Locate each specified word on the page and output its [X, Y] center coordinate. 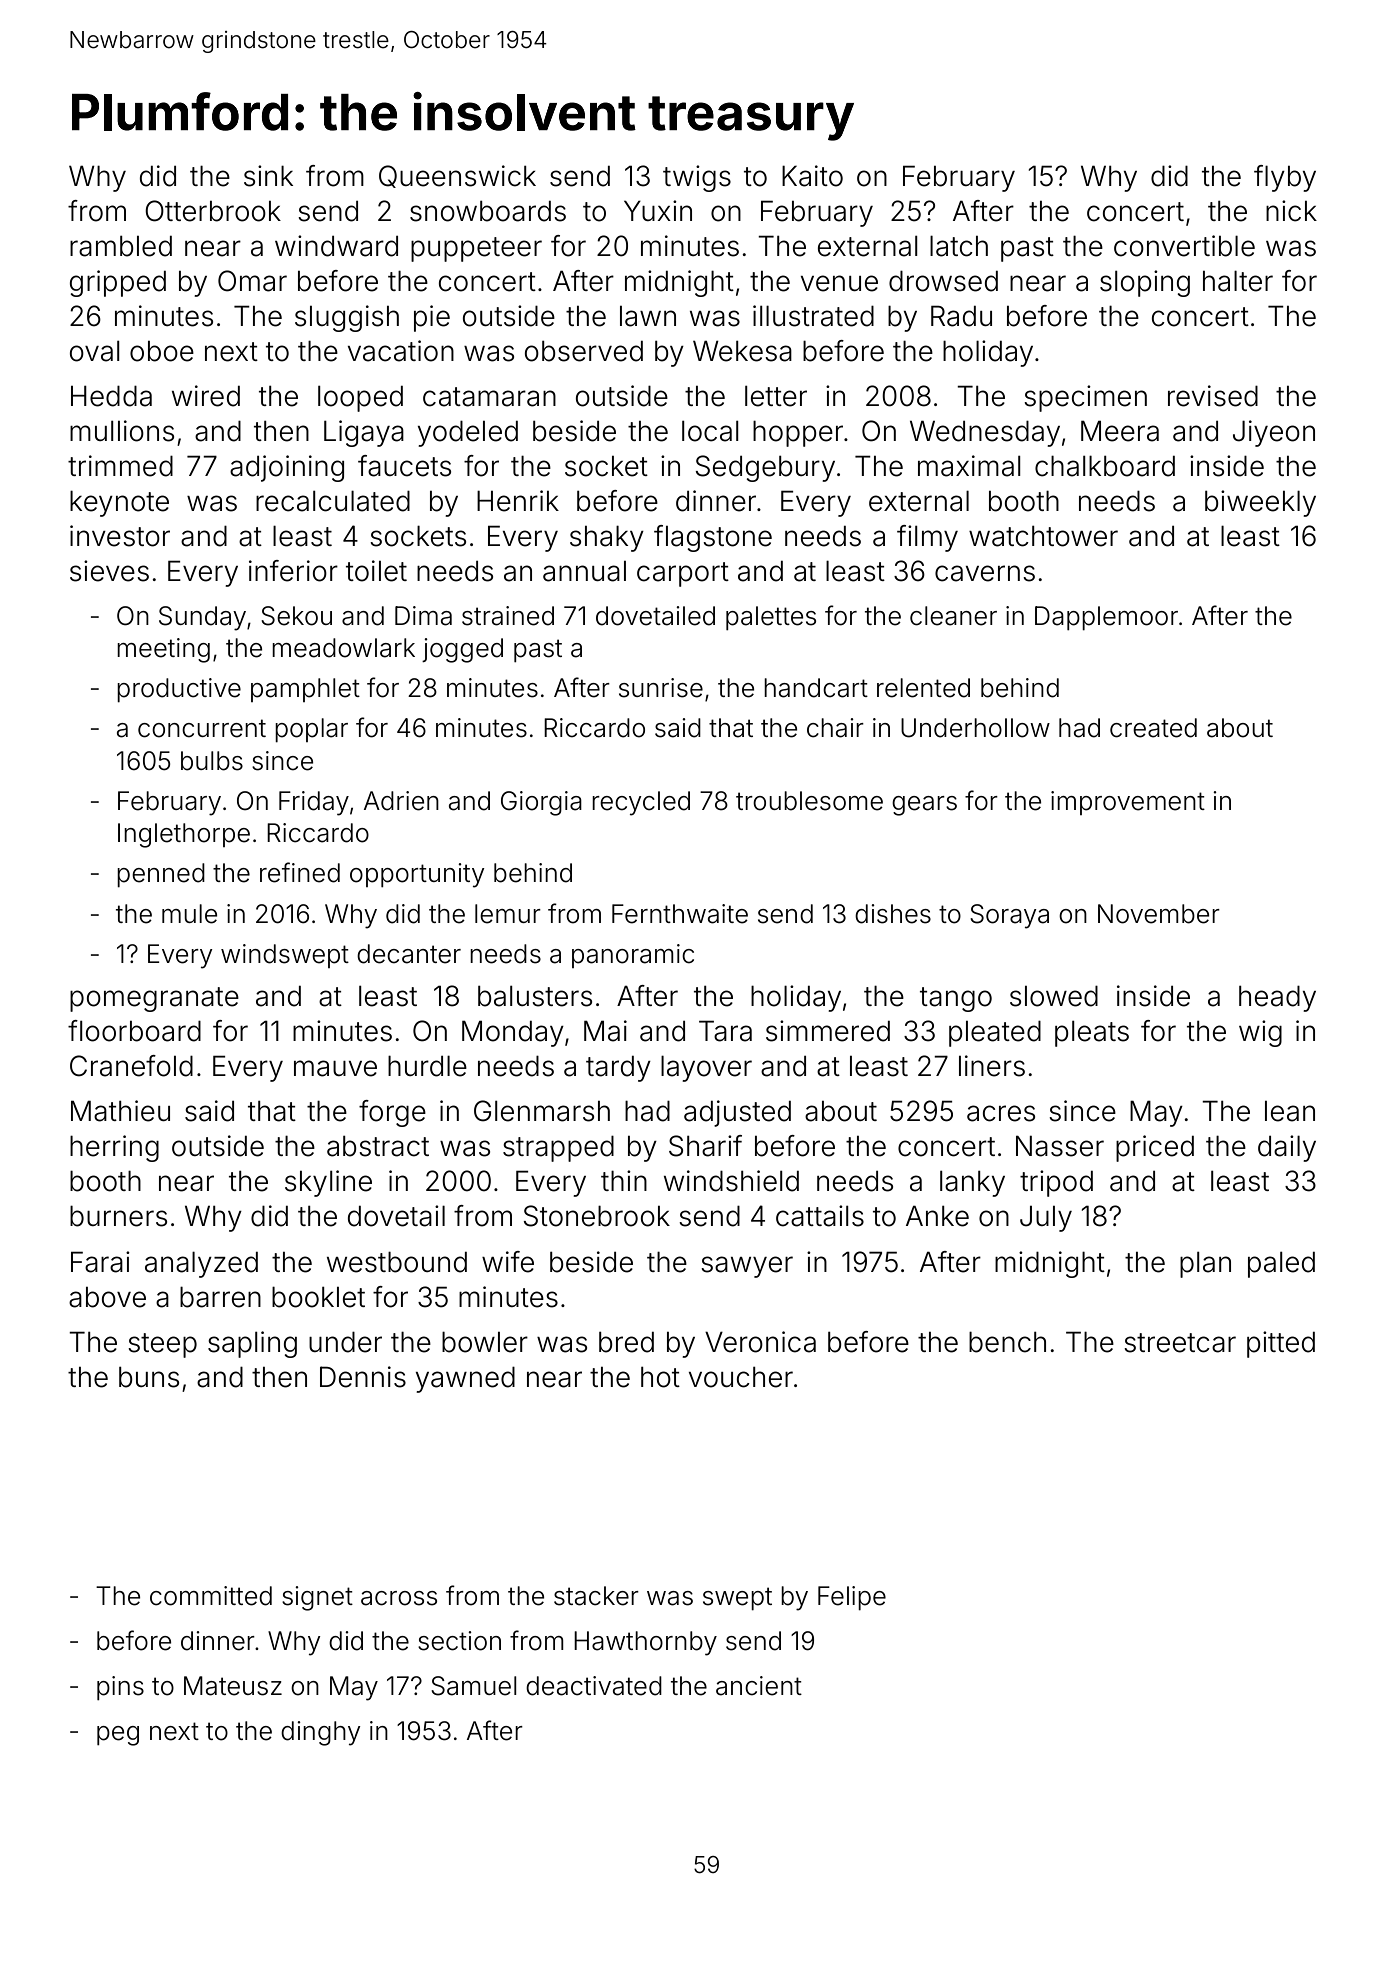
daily [1287, 1148]
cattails [820, 1216]
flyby [1285, 178]
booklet [318, 1297]
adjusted [737, 1113]
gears [924, 806]
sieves [109, 571]
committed [211, 1596]
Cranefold [131, 1066]
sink [268, 176]
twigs [697, 178]
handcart [816, 688]
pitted [1281, 1344]
